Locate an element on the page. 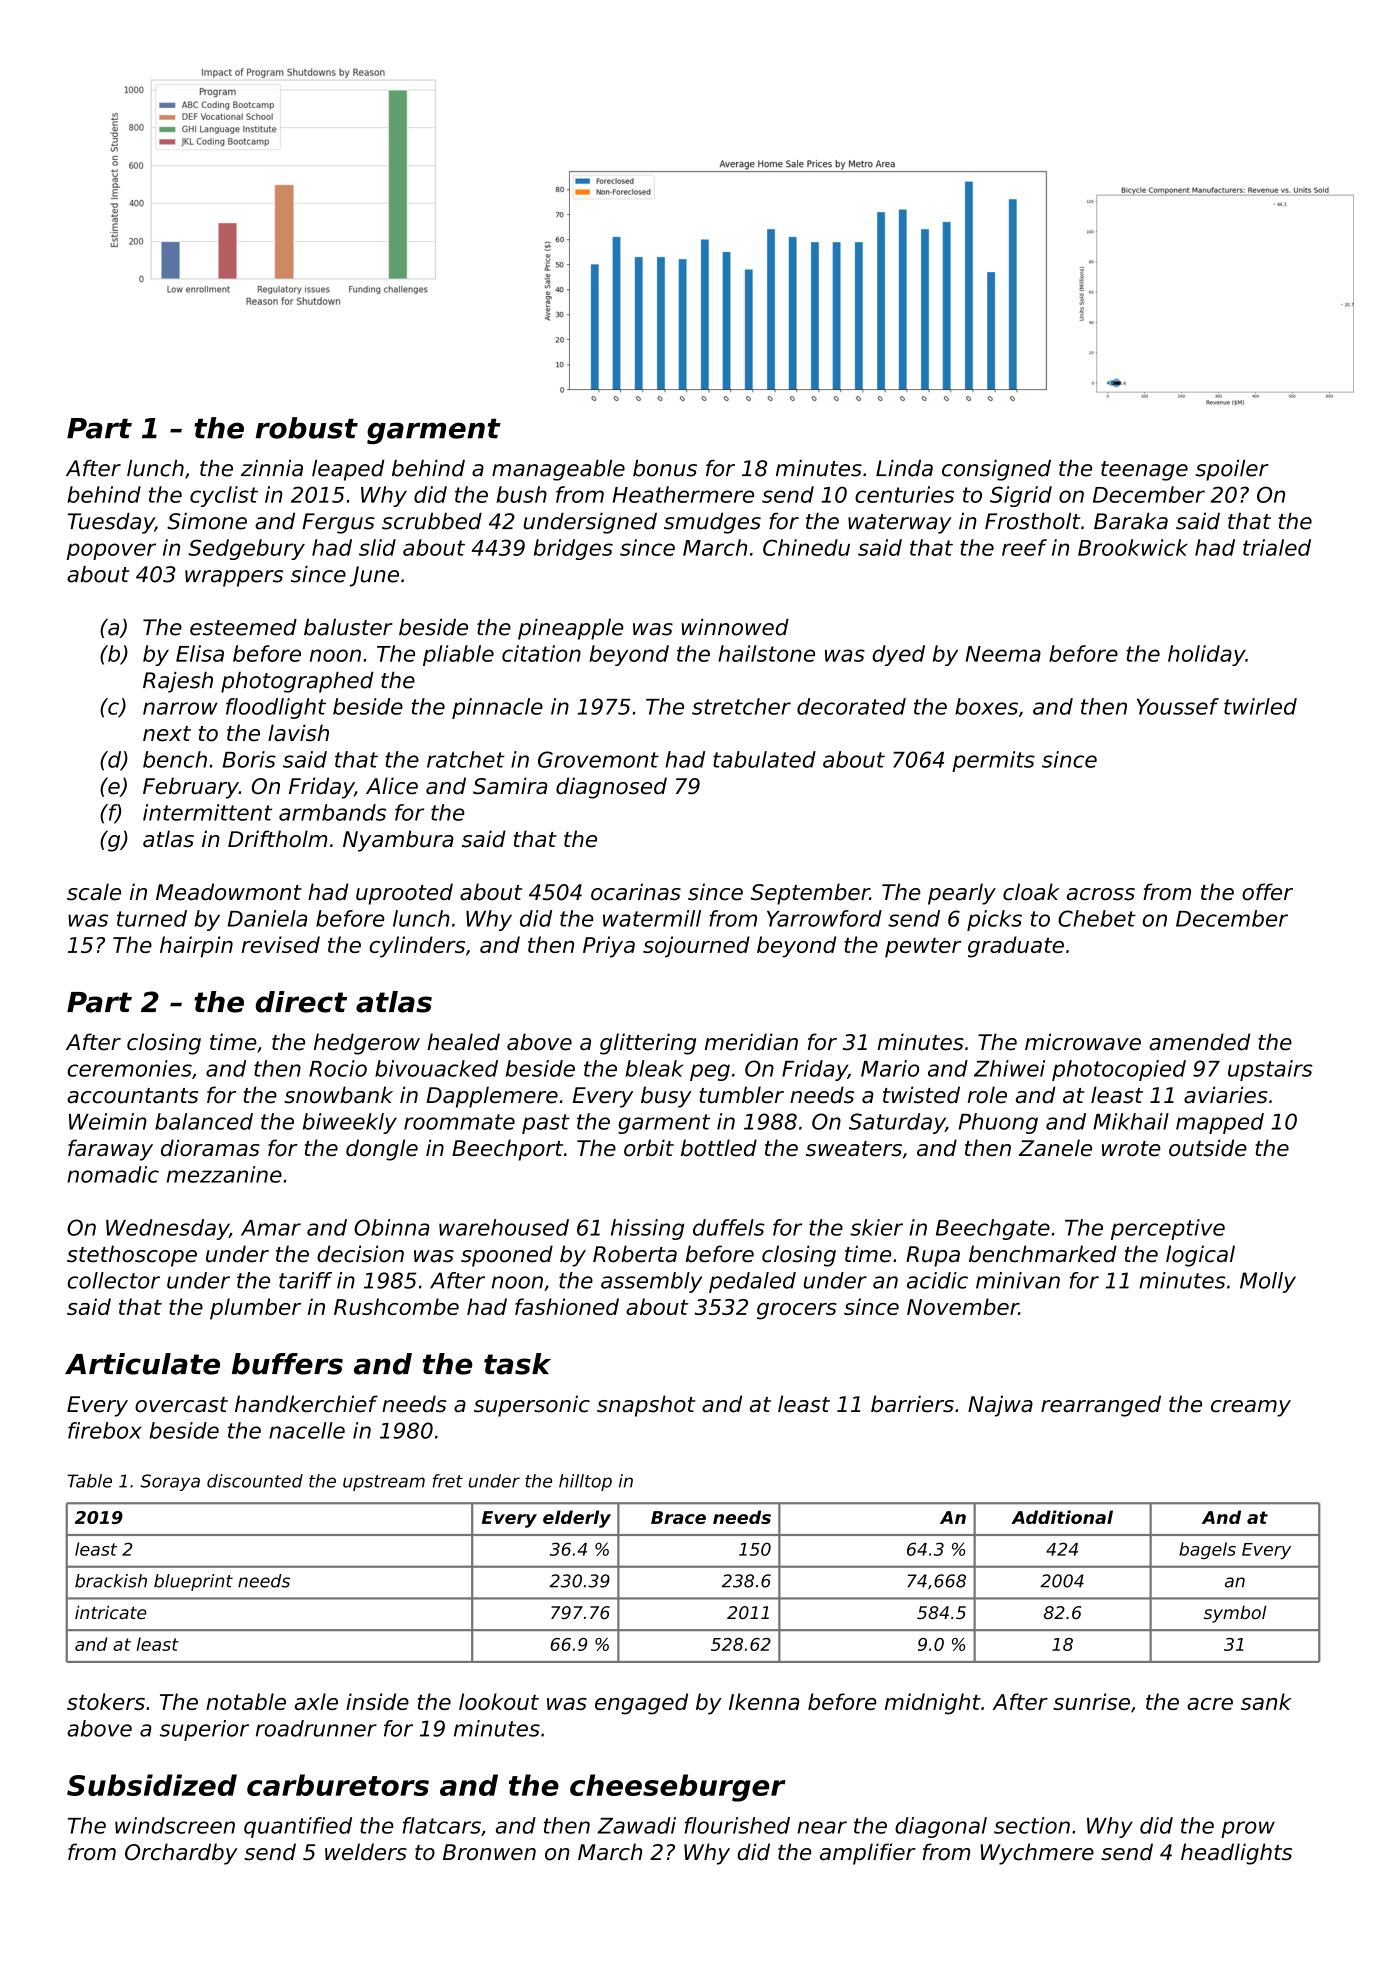  hairpin is located at coordinates (196, 947).
